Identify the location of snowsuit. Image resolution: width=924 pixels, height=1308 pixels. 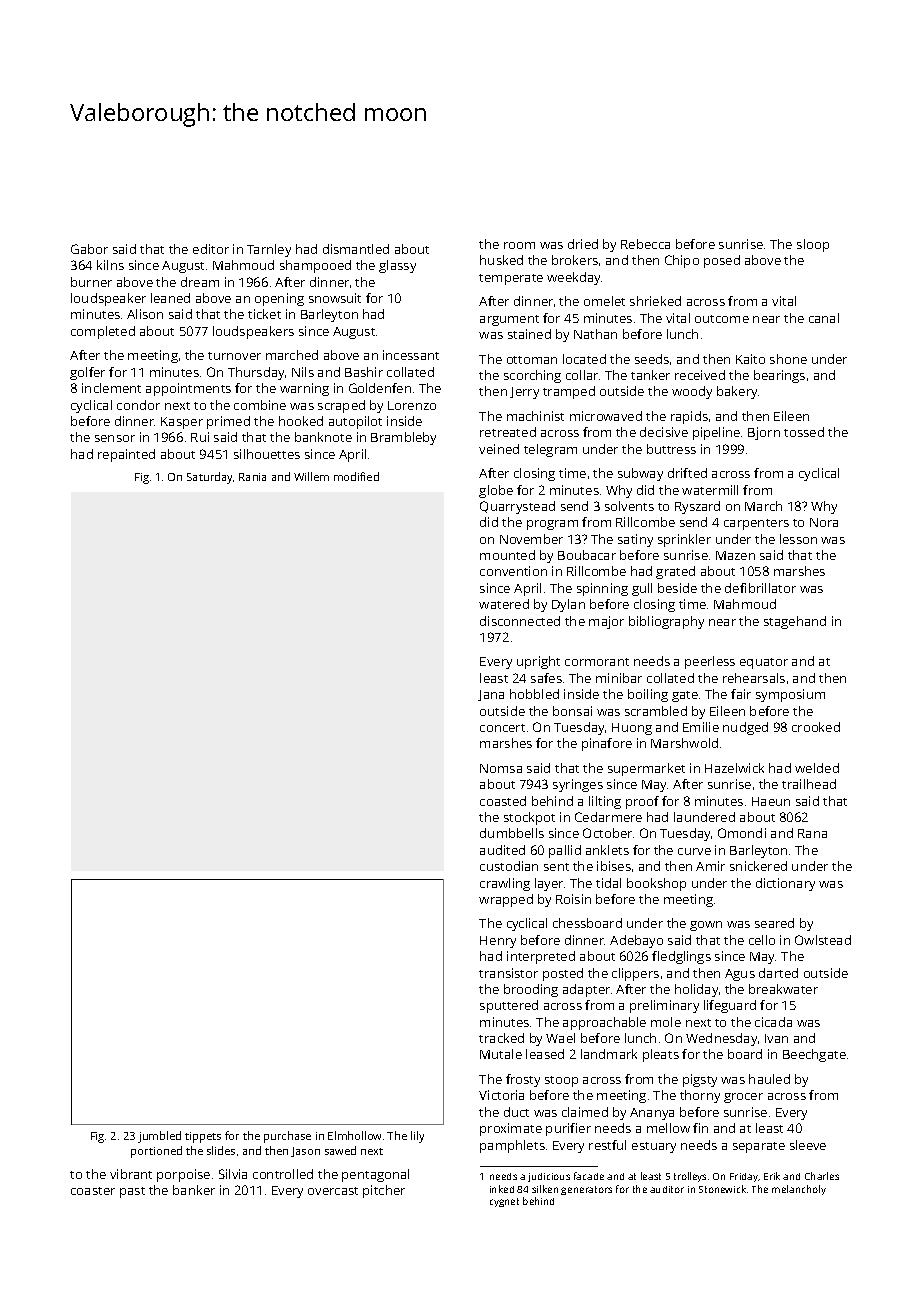
(335, 298).
